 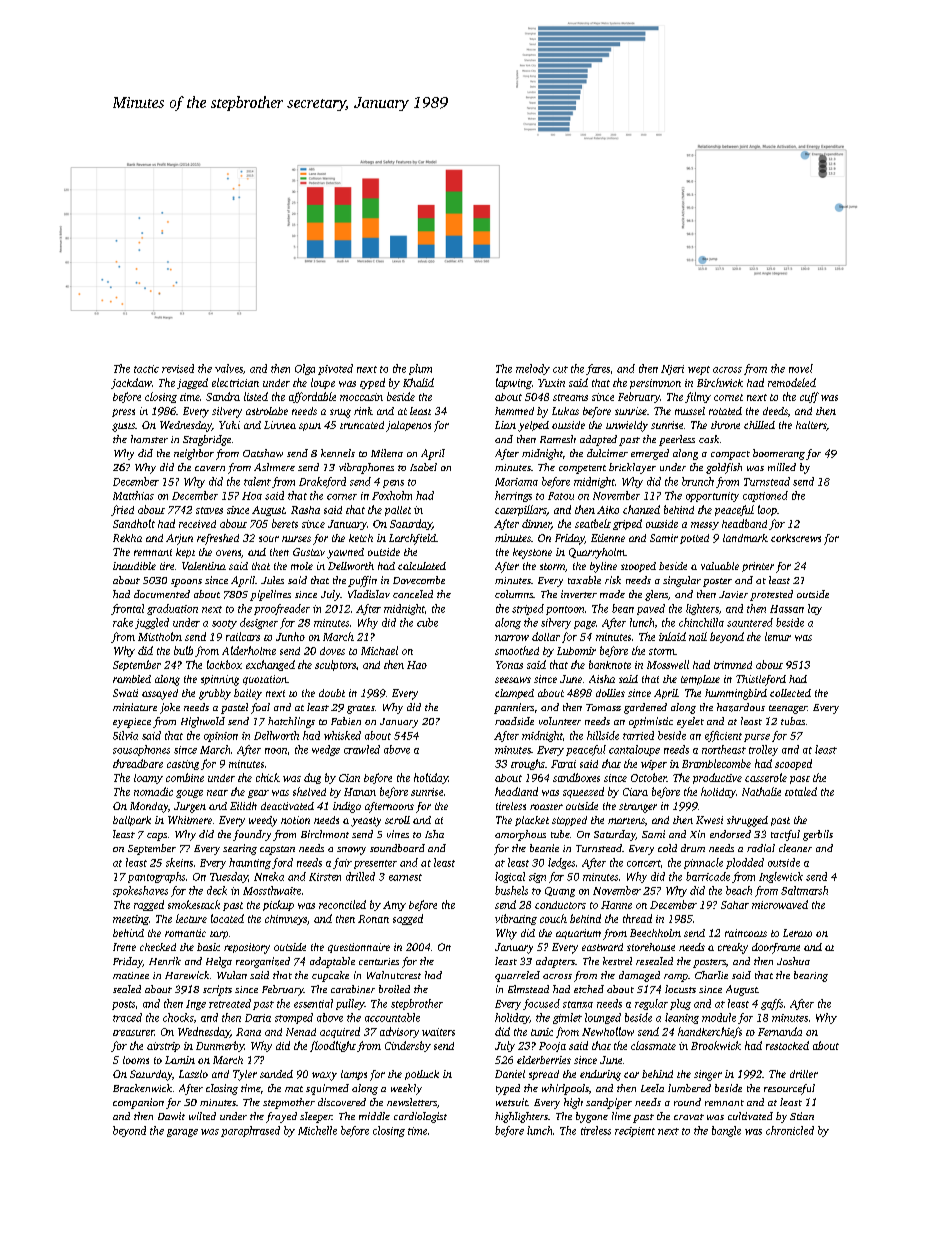 What do you see at coordinates (335, 665) in the document?
I see `sculptors` at bounding box center [335, 665].
